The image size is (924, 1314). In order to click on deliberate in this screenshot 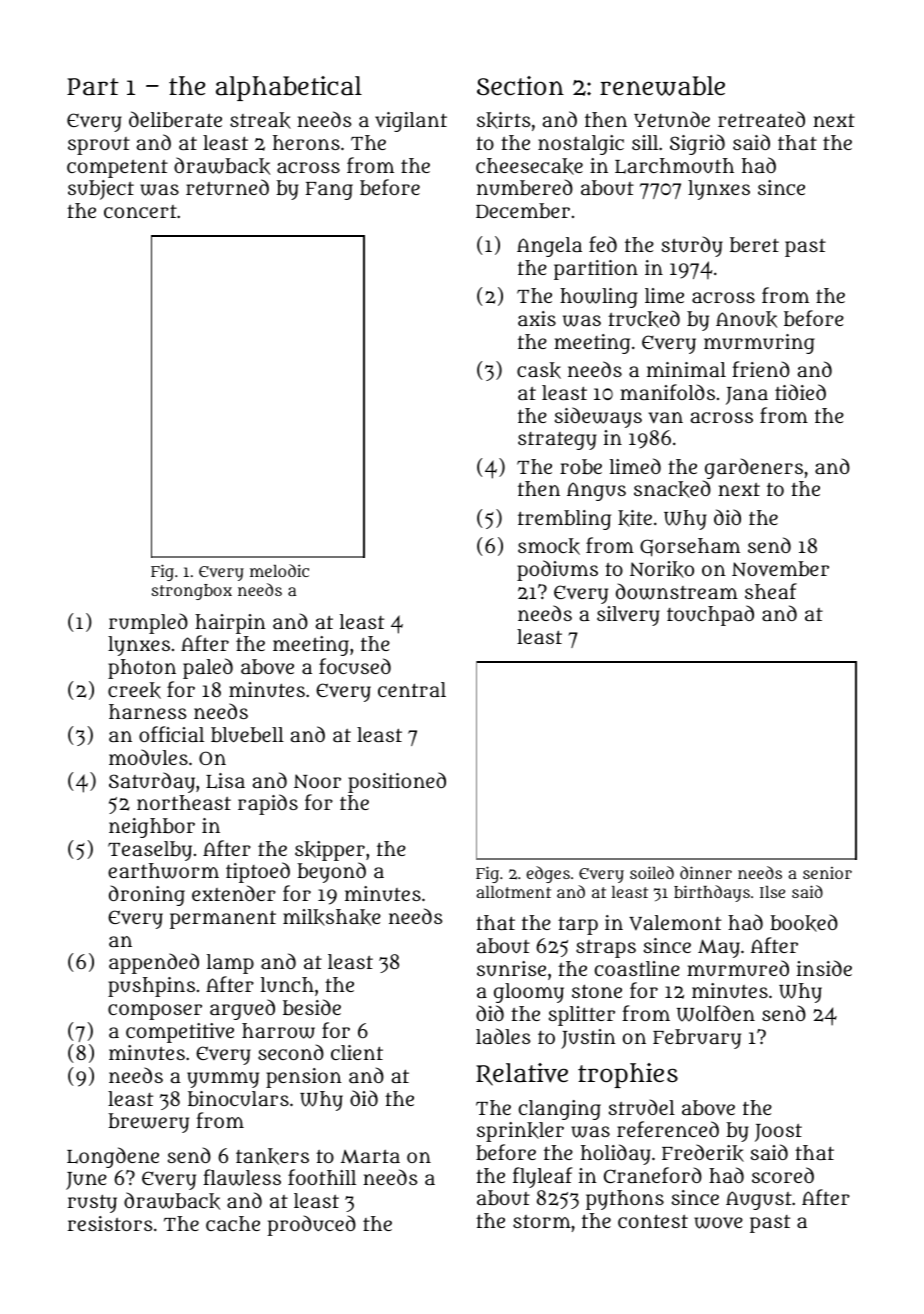, I will do `click(175, 119)`.
